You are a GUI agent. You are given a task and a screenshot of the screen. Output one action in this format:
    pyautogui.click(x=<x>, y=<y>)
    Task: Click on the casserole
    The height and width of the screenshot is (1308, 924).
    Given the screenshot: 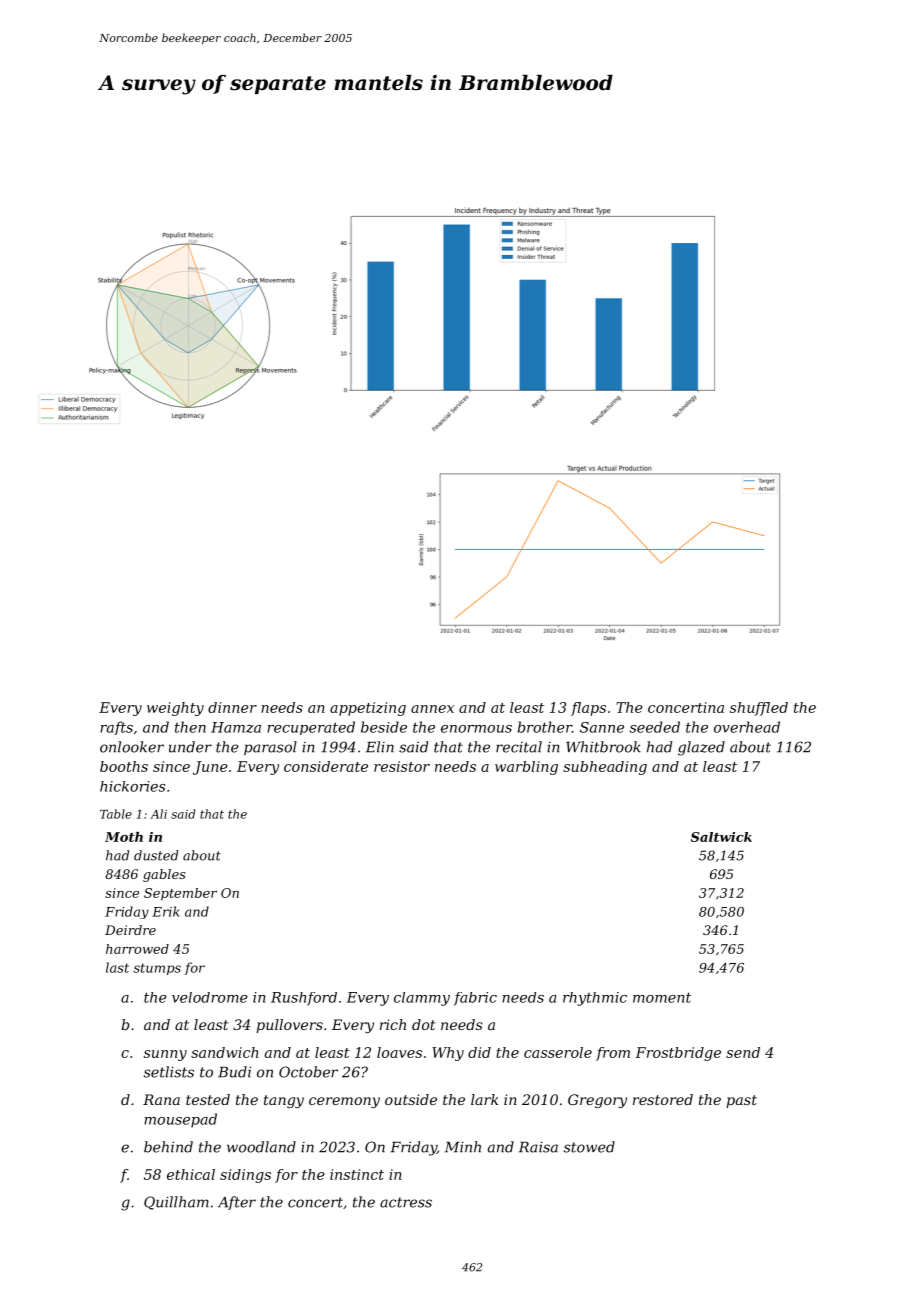 What is the action you would take?
    pyautogui.click(x=558, y=1052)
